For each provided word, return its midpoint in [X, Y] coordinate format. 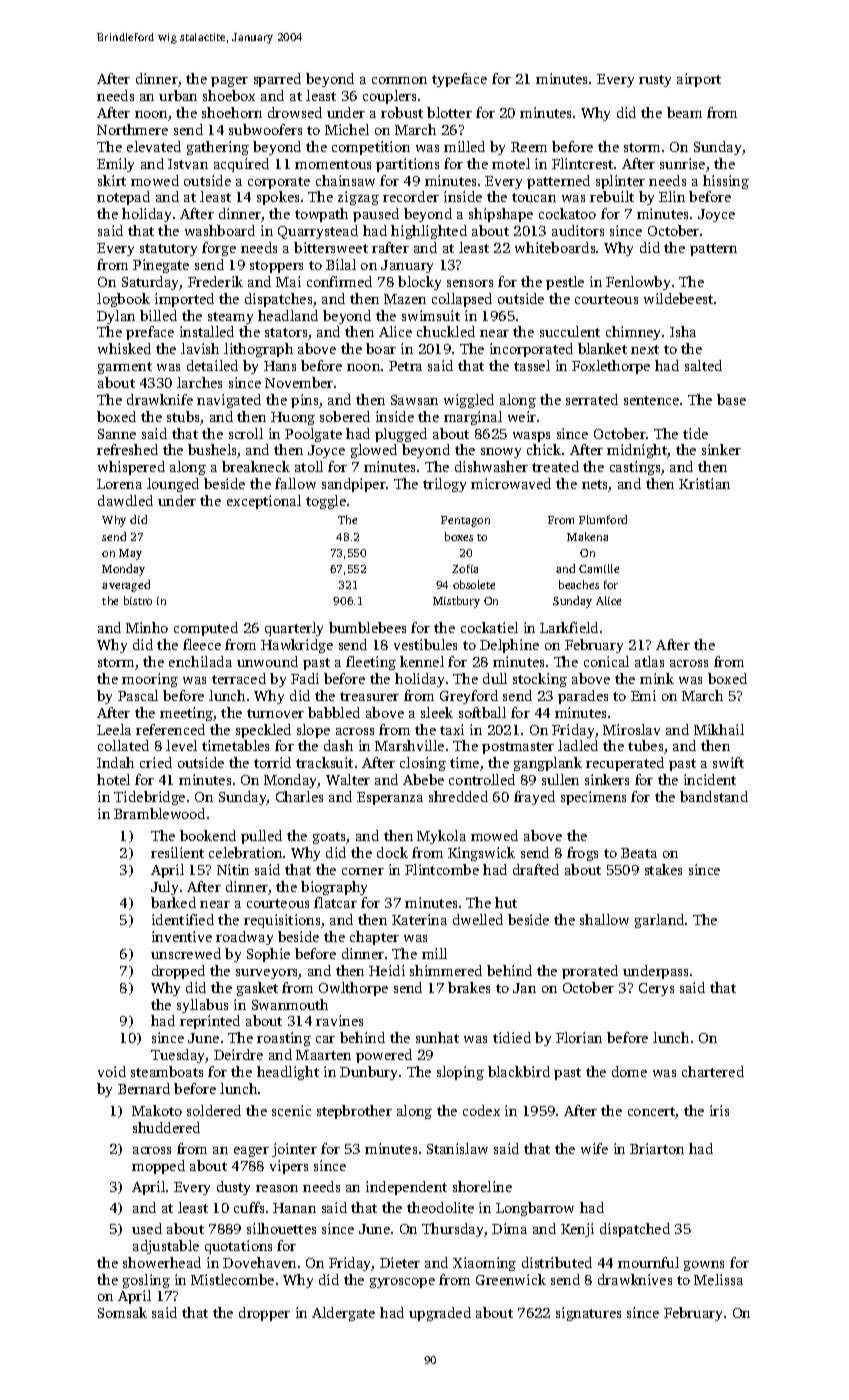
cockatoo [567, 213]
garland [659, 921]
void [112, 1071]
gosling [146, 1281]
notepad [123, 198]
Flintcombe [442, 869]
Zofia [465, 568]
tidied [512, 1037]
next [645, 349]
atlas [649, 661]
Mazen [405, 299]
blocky [419, 283]
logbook [123, 300]
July [164, 888]
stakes [663, 869]
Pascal [138, 695]
